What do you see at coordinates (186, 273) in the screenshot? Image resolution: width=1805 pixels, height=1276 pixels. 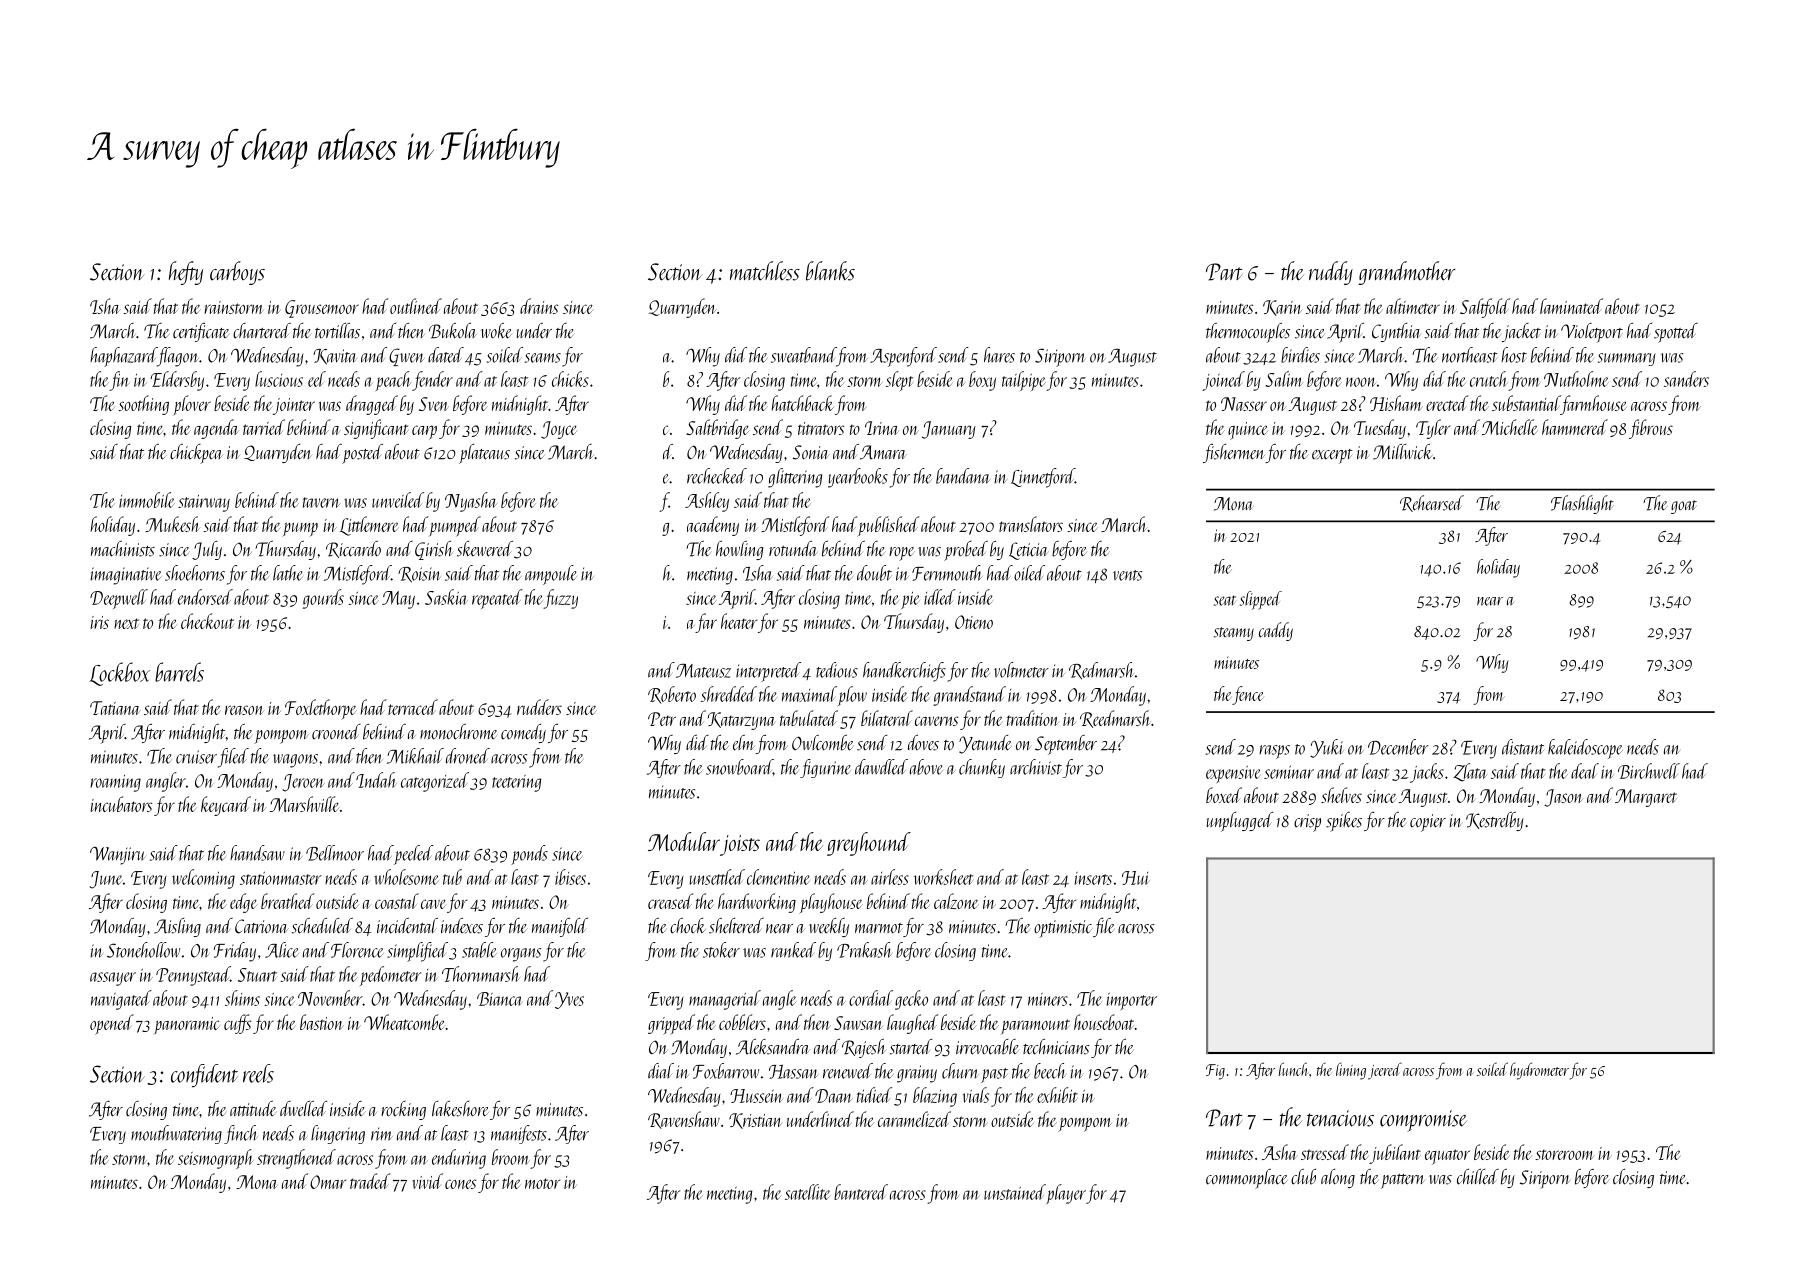 I see `hefty` at bounding box center [186, 273].
